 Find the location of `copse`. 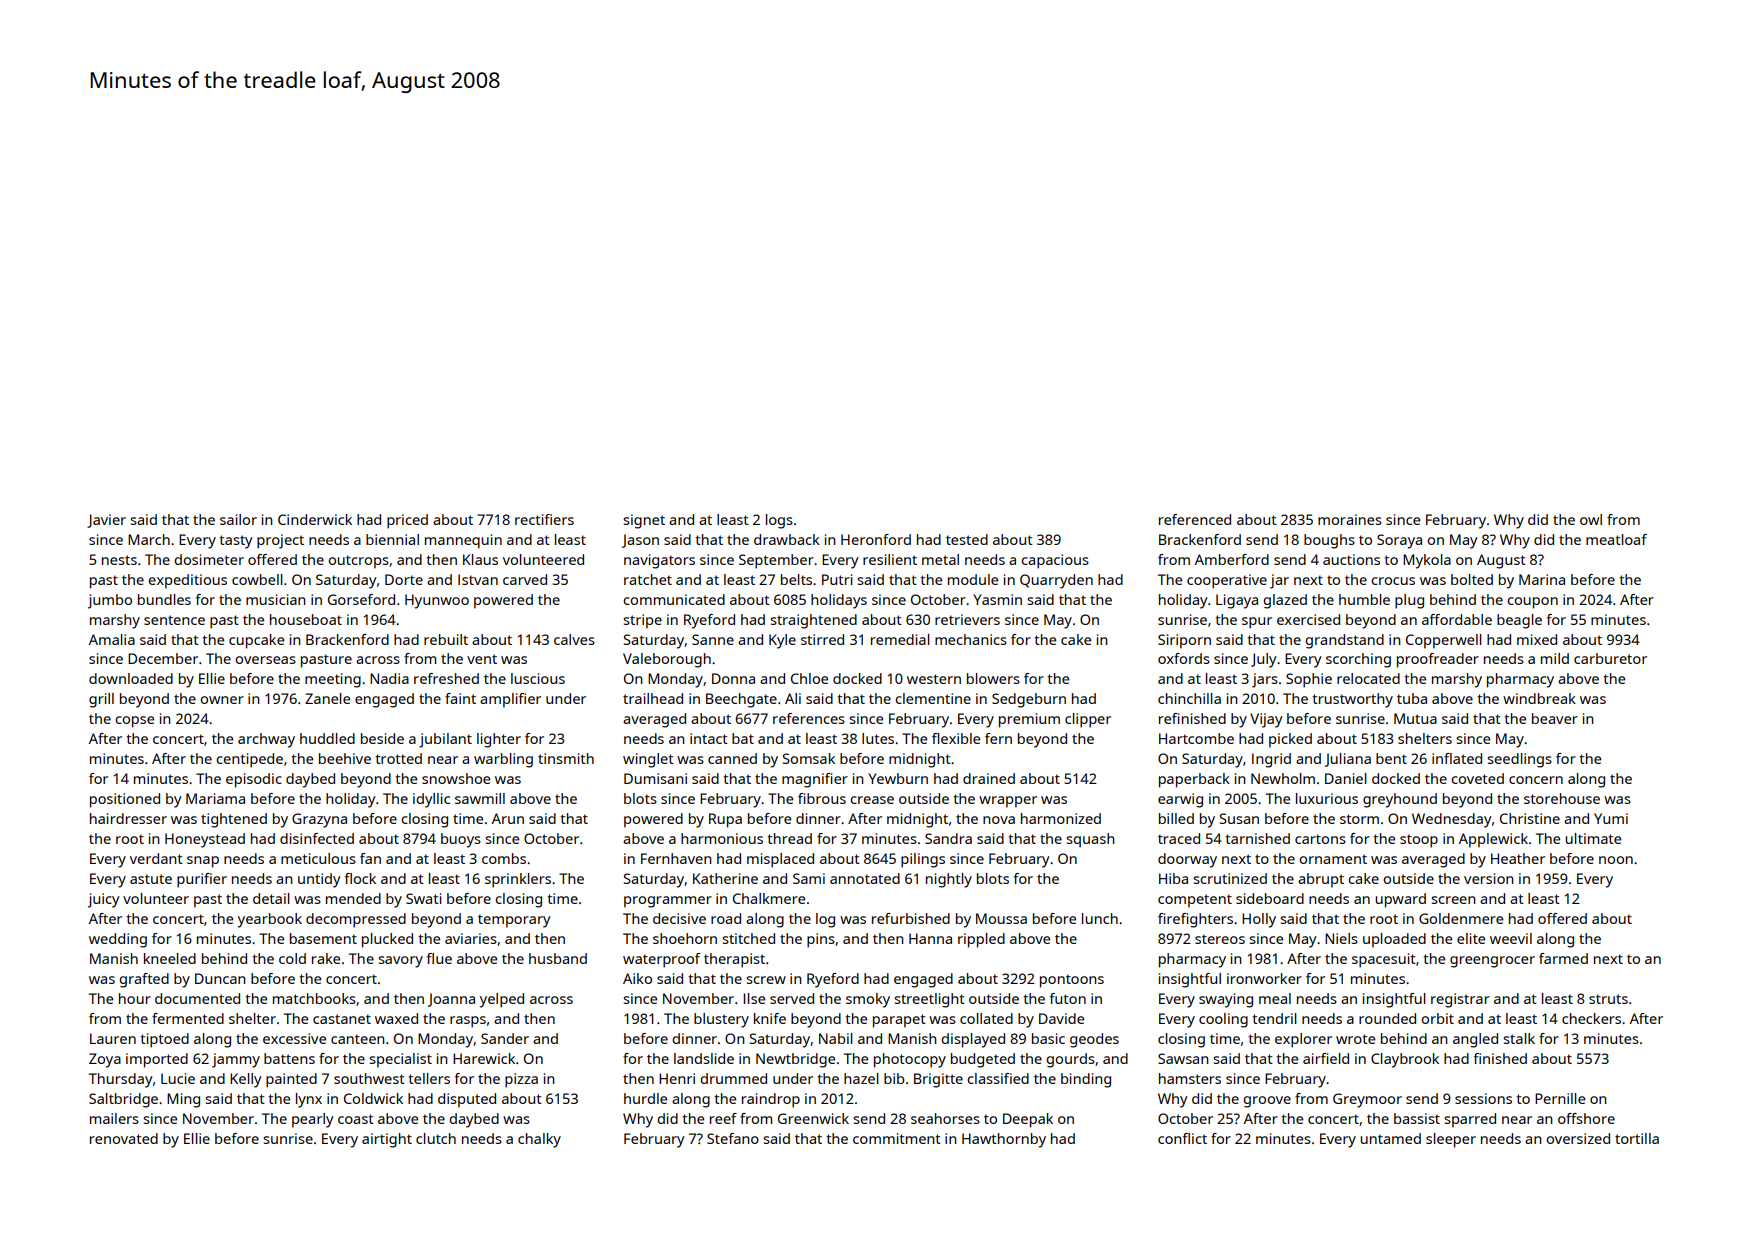

copse is located at coordinates (134, 722).
